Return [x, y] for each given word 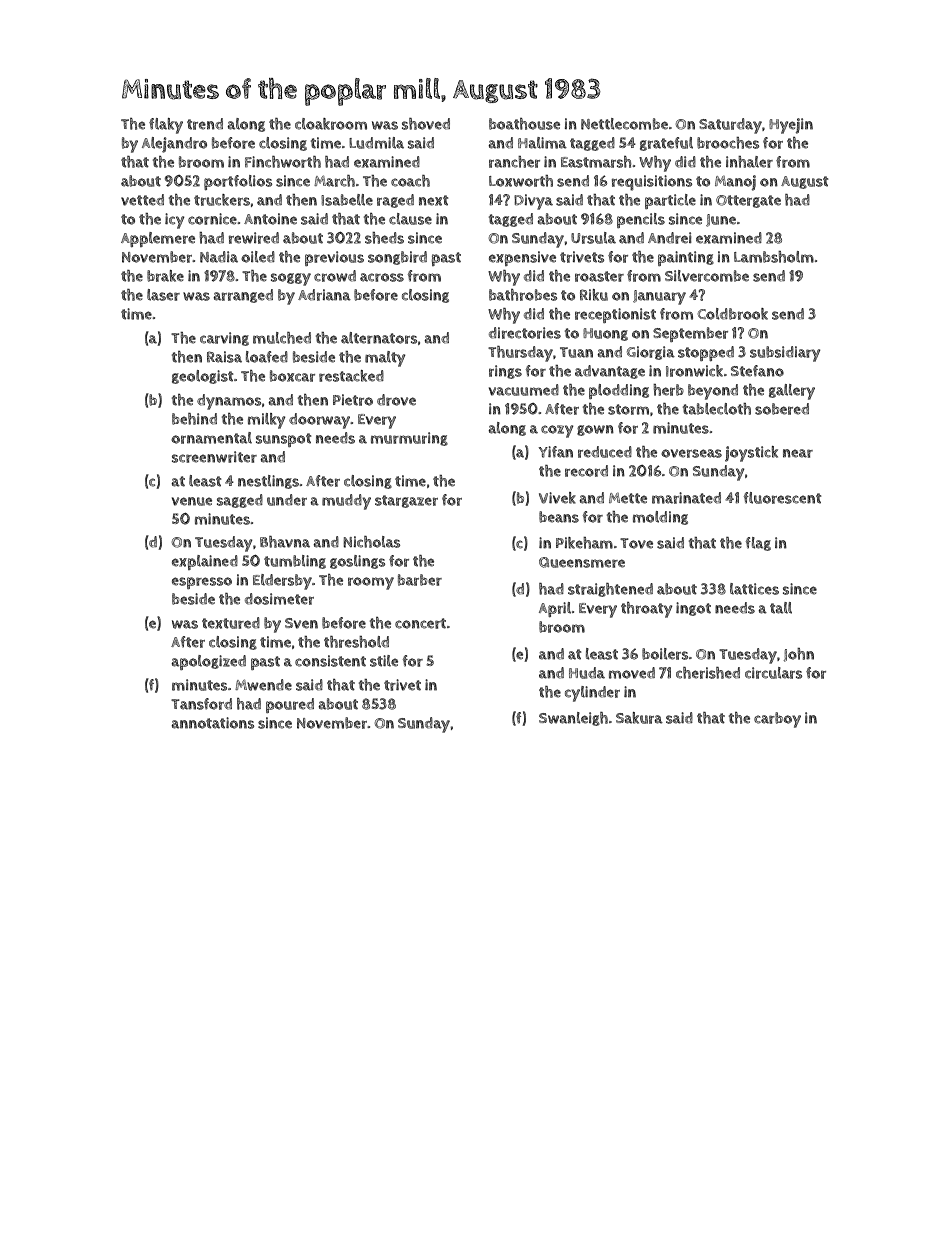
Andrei [670, 238]
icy [175, 221]
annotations [212, 723]
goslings [357, 562]
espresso [202, 583]
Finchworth [283, 162]
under [287, 500]
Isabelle [347, 200]
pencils [641, 220]
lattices [754, 589]
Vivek [557, 498]
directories [525, 333]
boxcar [292, 376]
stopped [706, 353]
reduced [605, 452]
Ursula [593, 238]
